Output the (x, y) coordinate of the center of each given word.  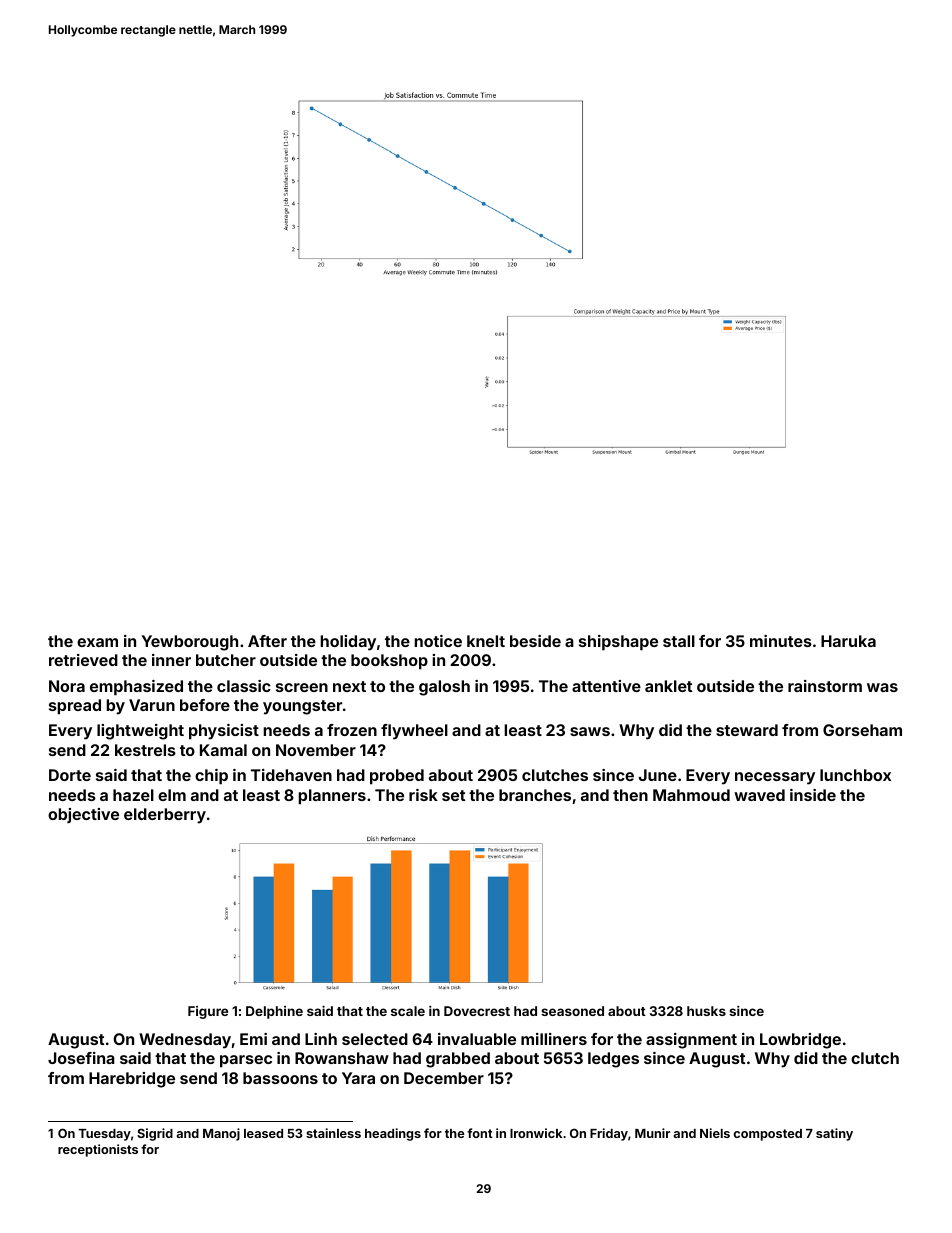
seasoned (572, 1011)
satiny (834, 1134)
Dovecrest (477, 1011)
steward (747, 730)
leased (263, 1133)
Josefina (81, 1058)
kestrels (145, 750)
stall (679, 641)
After (267, 641)
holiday (348, 643)
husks (706, 1011)
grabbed (458, 1060)
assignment (691, 1041)
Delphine (274, 1012)
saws (590, 731)
